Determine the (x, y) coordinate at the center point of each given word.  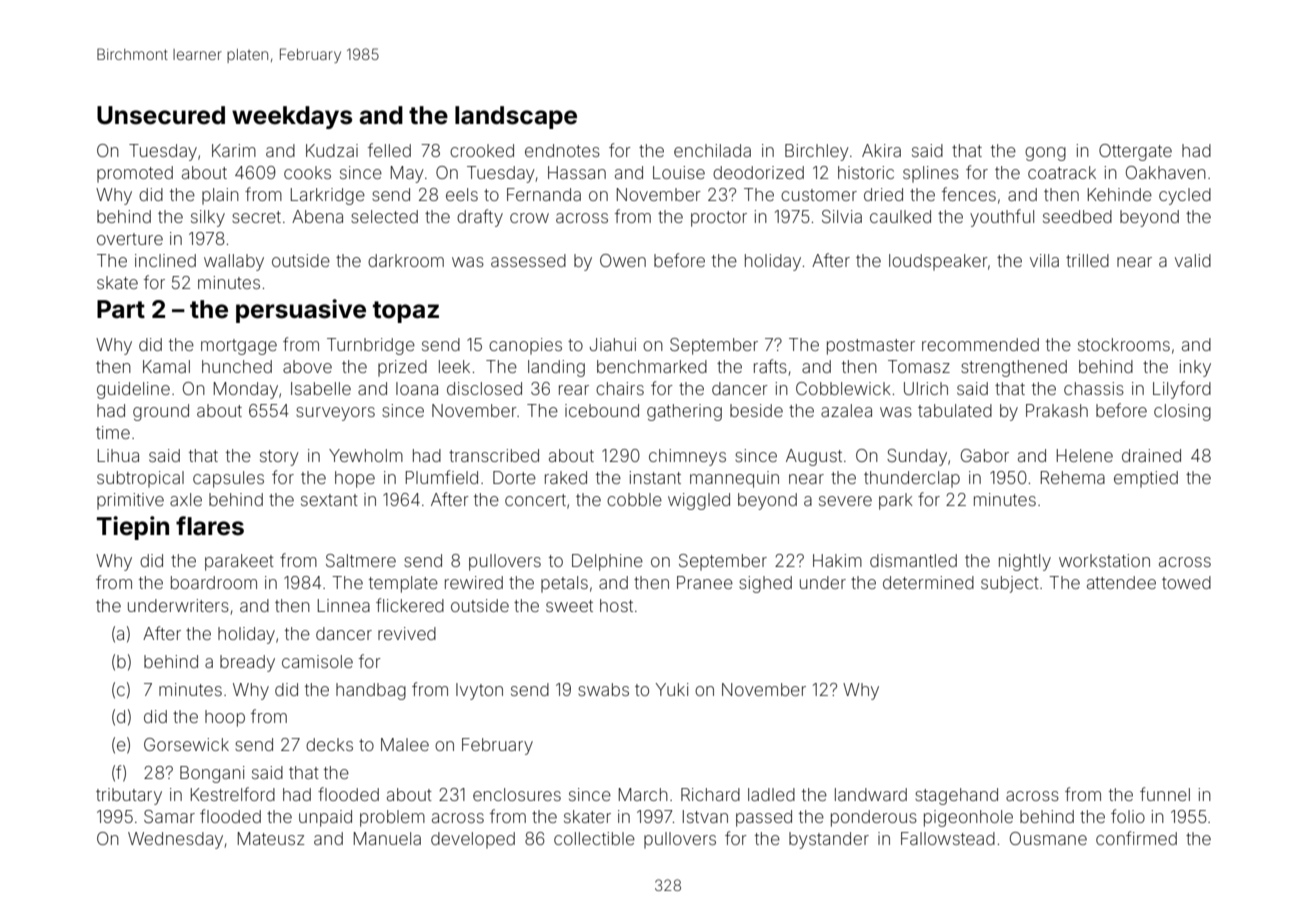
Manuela (387, 838)
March (643, 794)
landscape (516, 117)
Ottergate (1135, 152)
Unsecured (161, 115)
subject (1010, 584)
